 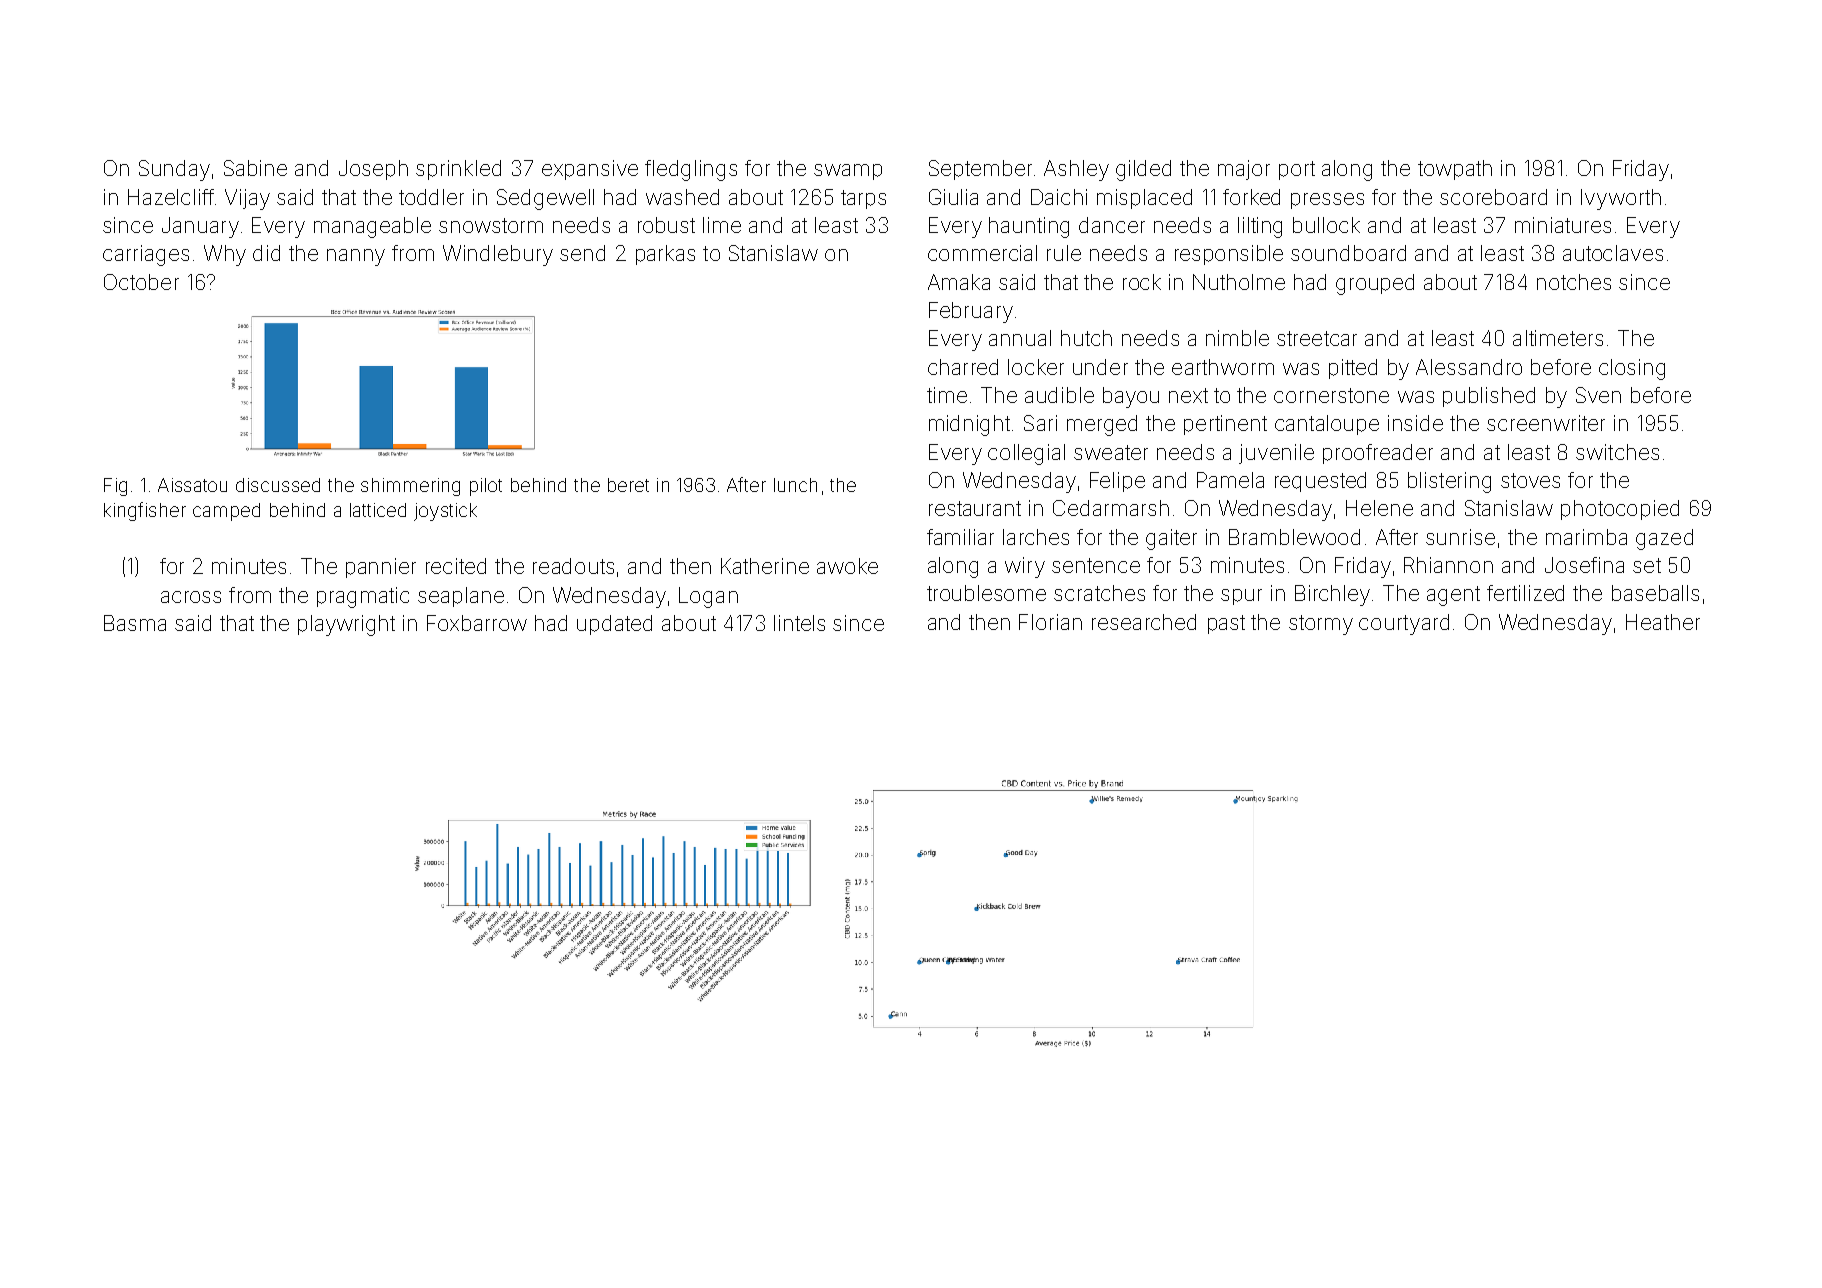 I want to click on Amaka, so click(x=959, y=282).
